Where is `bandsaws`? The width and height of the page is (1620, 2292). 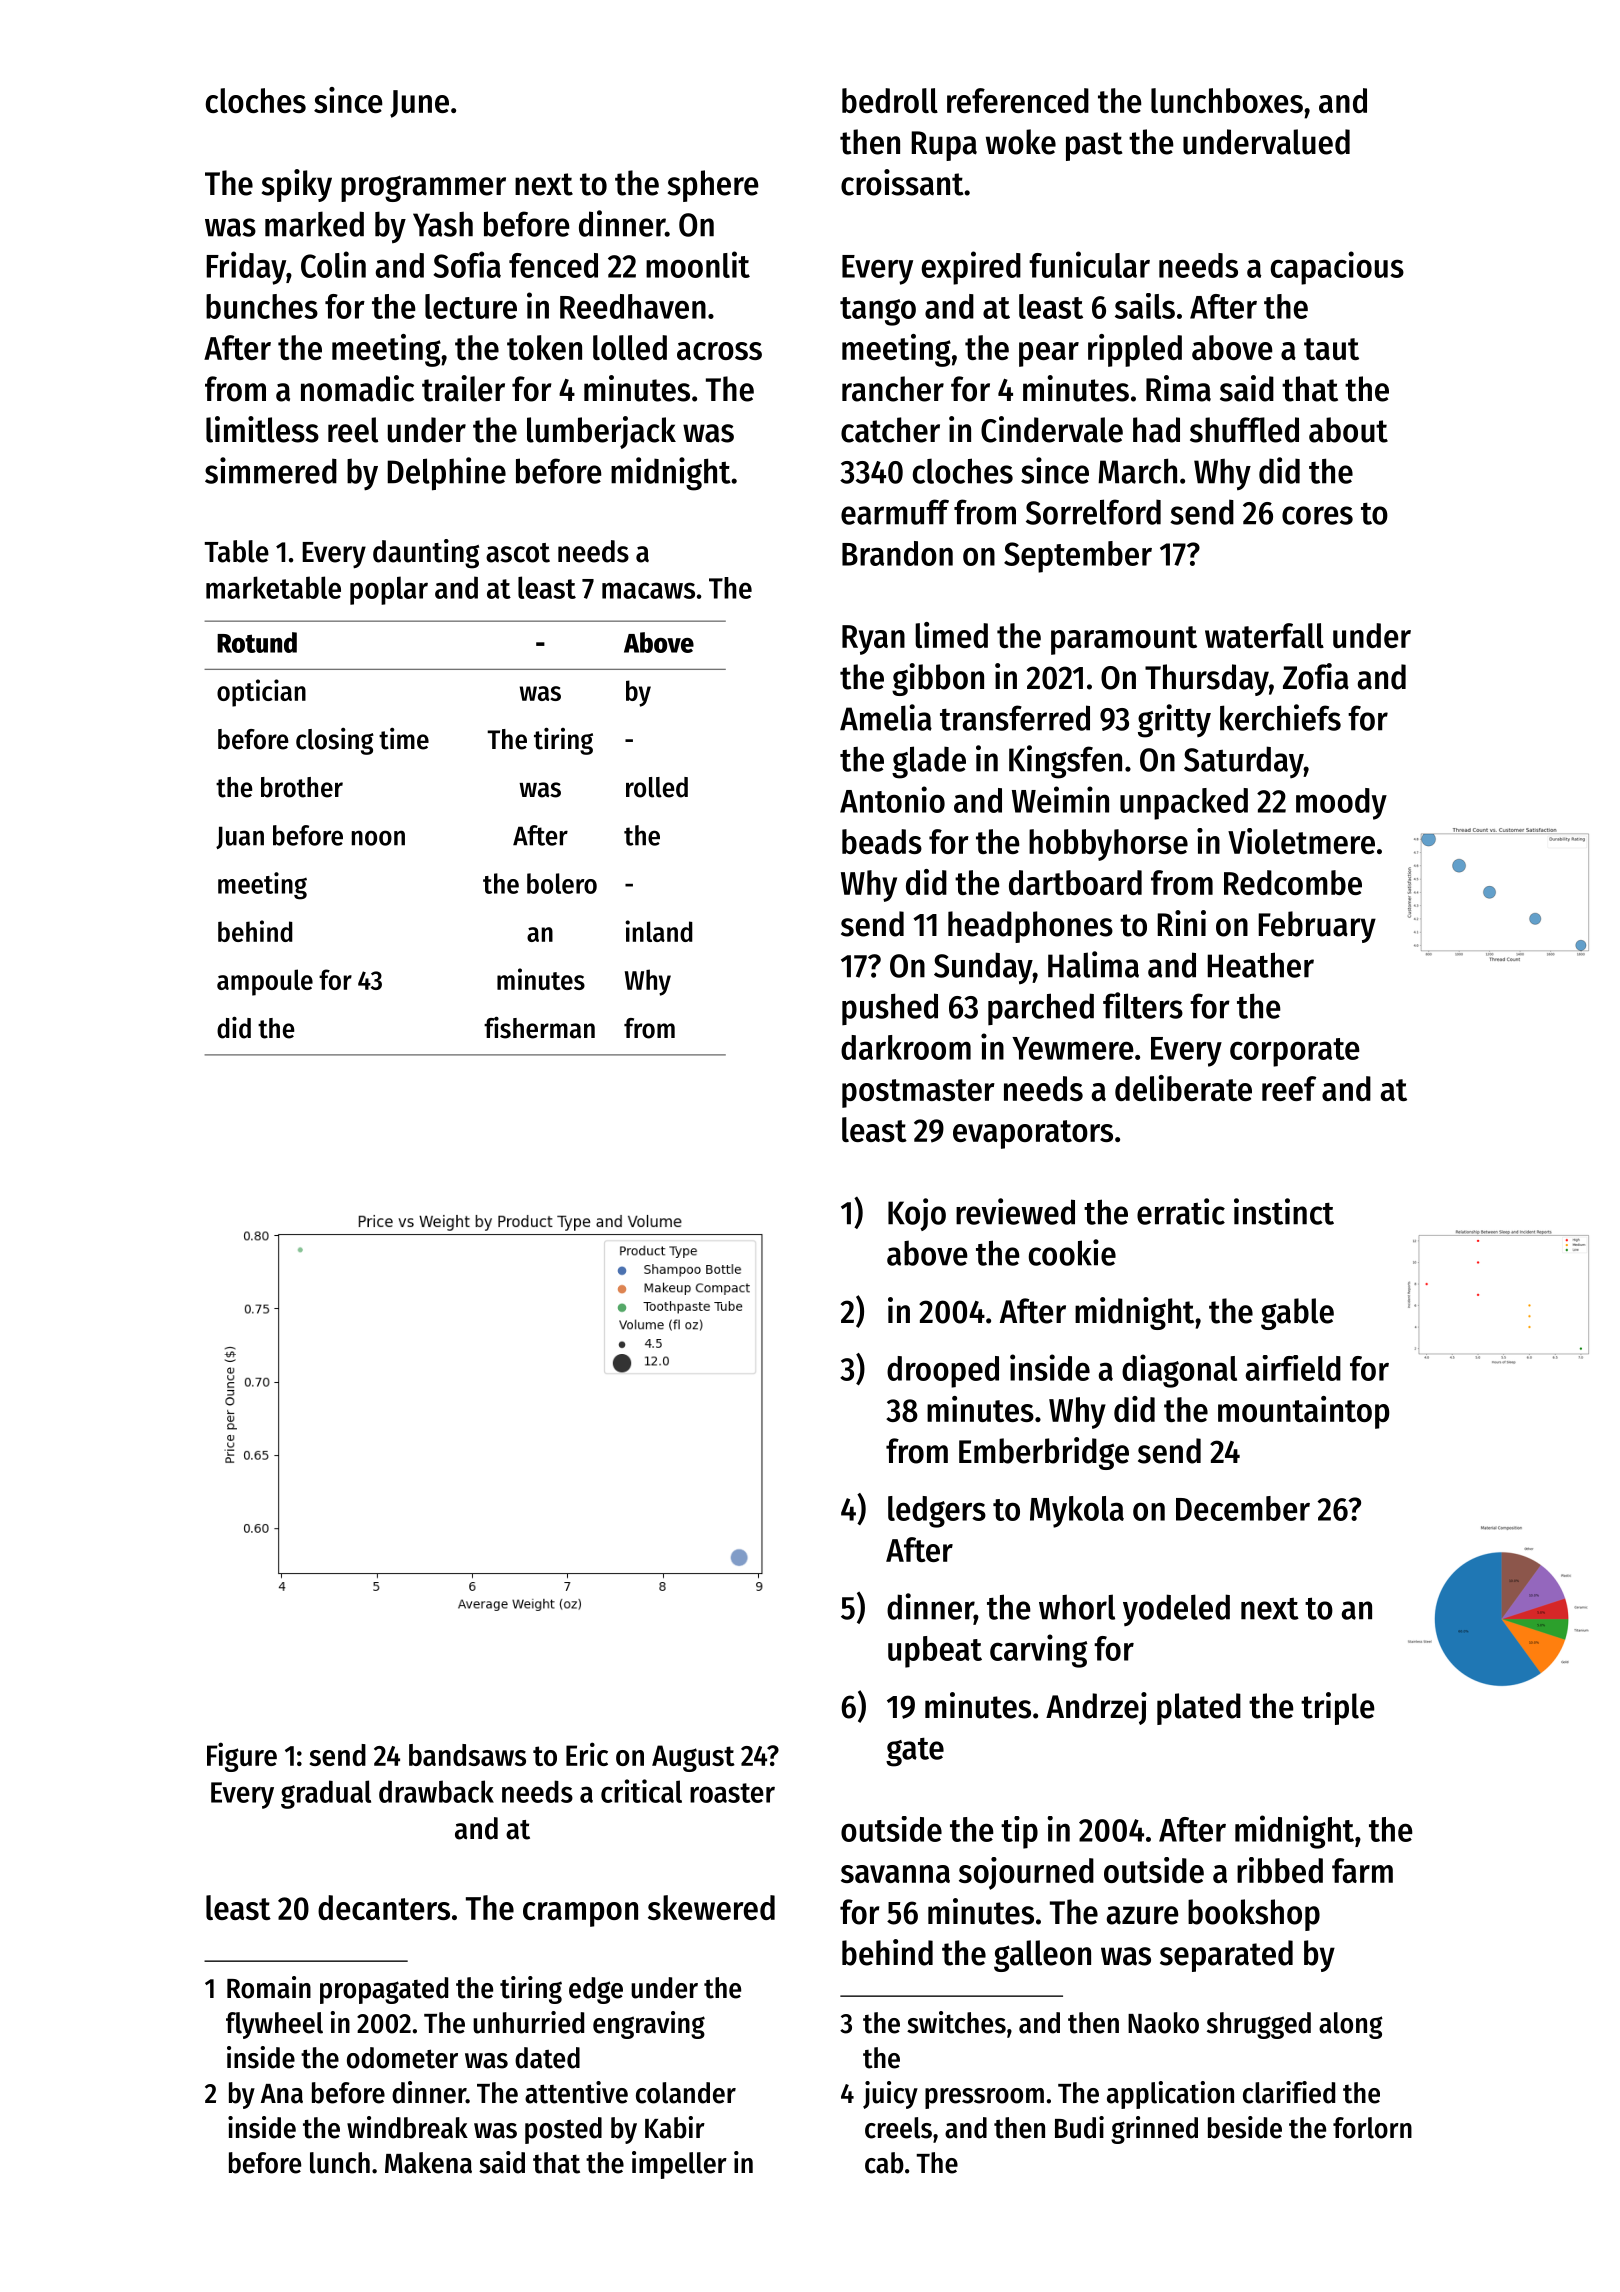 bandsaws is located at coordinates (467, 1755).
